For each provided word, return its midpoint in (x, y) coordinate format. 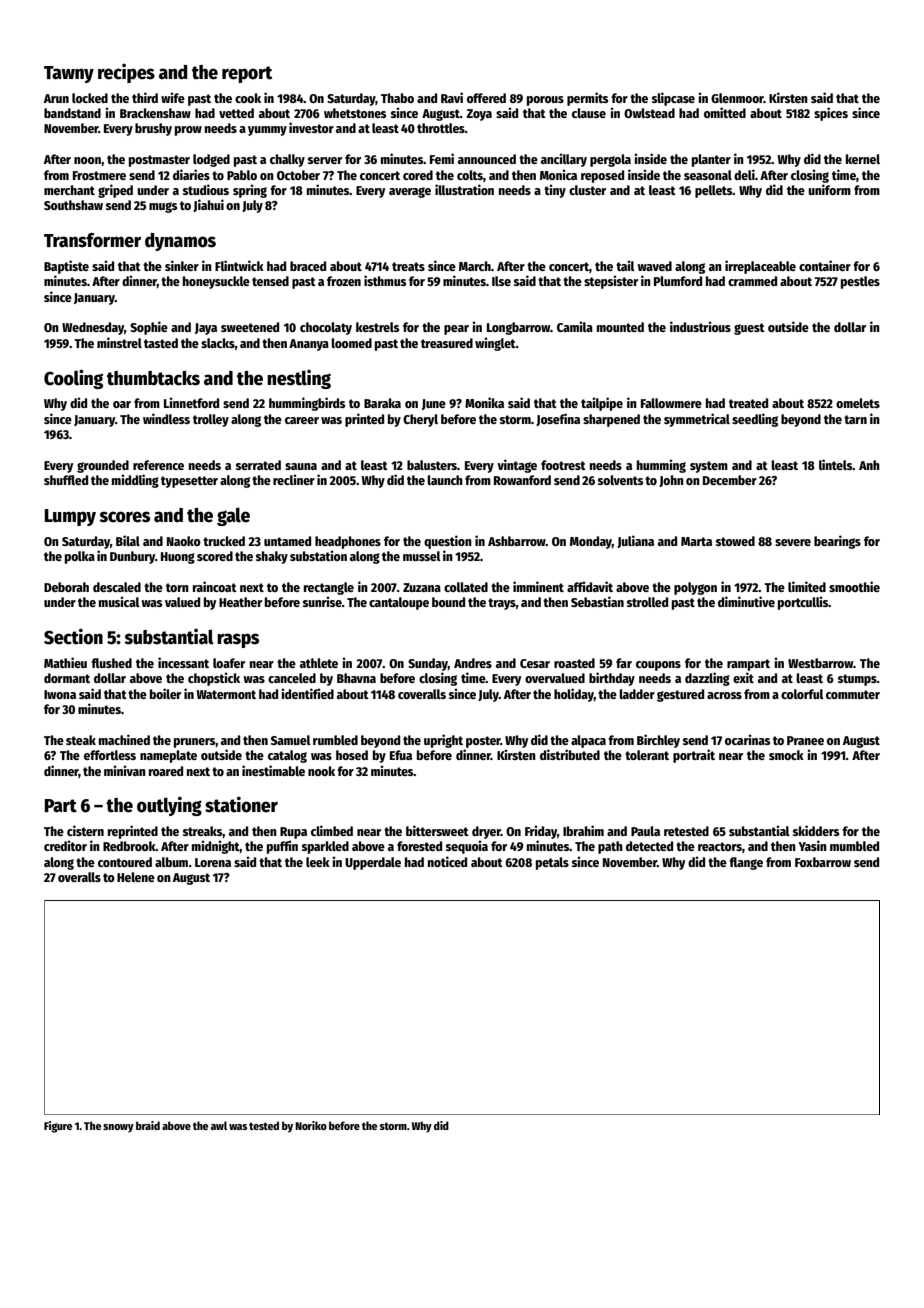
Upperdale (373, 863)
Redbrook (129, 846)
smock (786, 755)
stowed (735, 541)
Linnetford (191, 402)
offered (486, 98)
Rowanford (522, 480)
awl (219, 1125)
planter (711, 160)
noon (87, 160)
